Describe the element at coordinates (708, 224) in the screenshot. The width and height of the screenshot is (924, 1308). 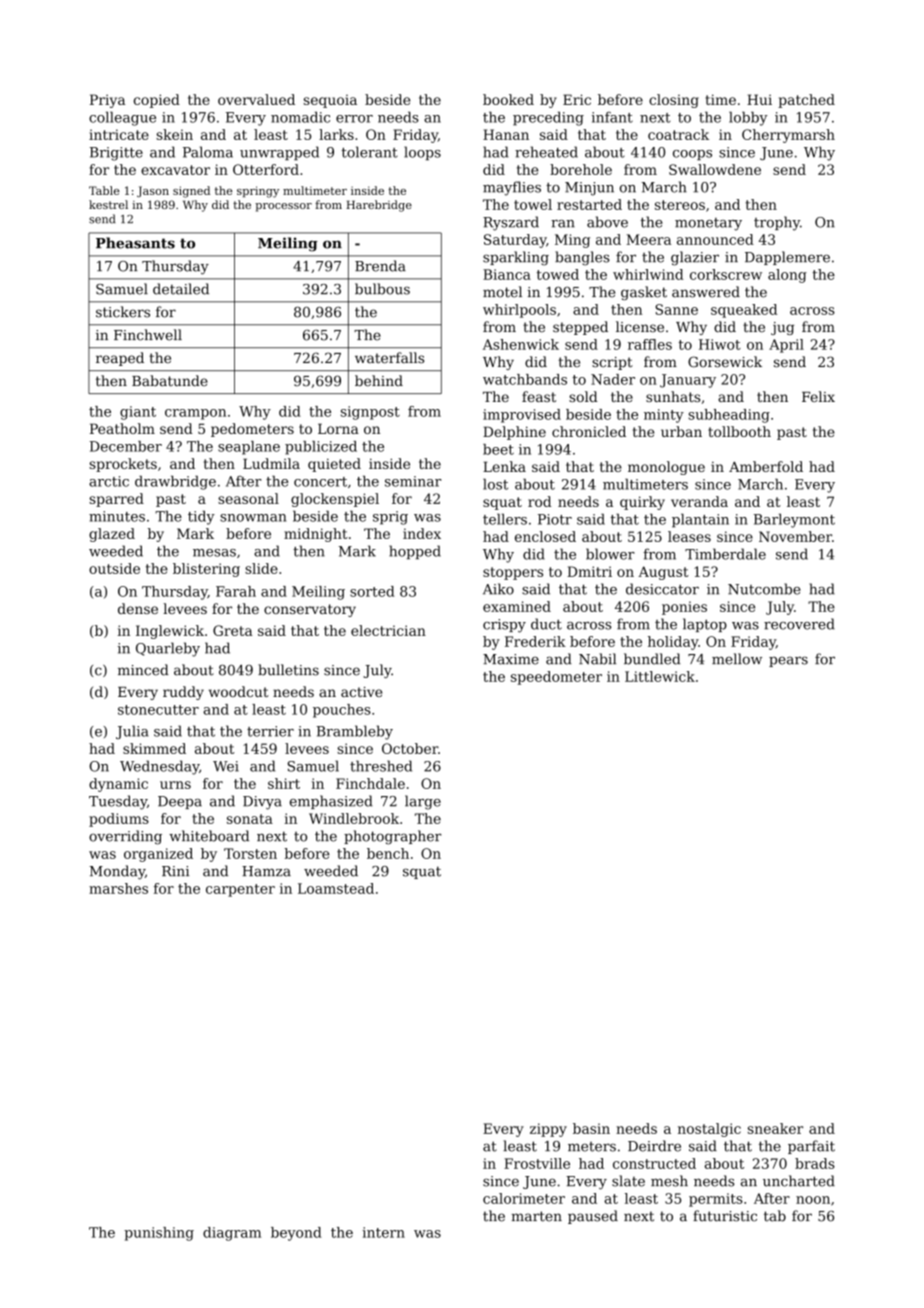
I see `monetary` at that location.
